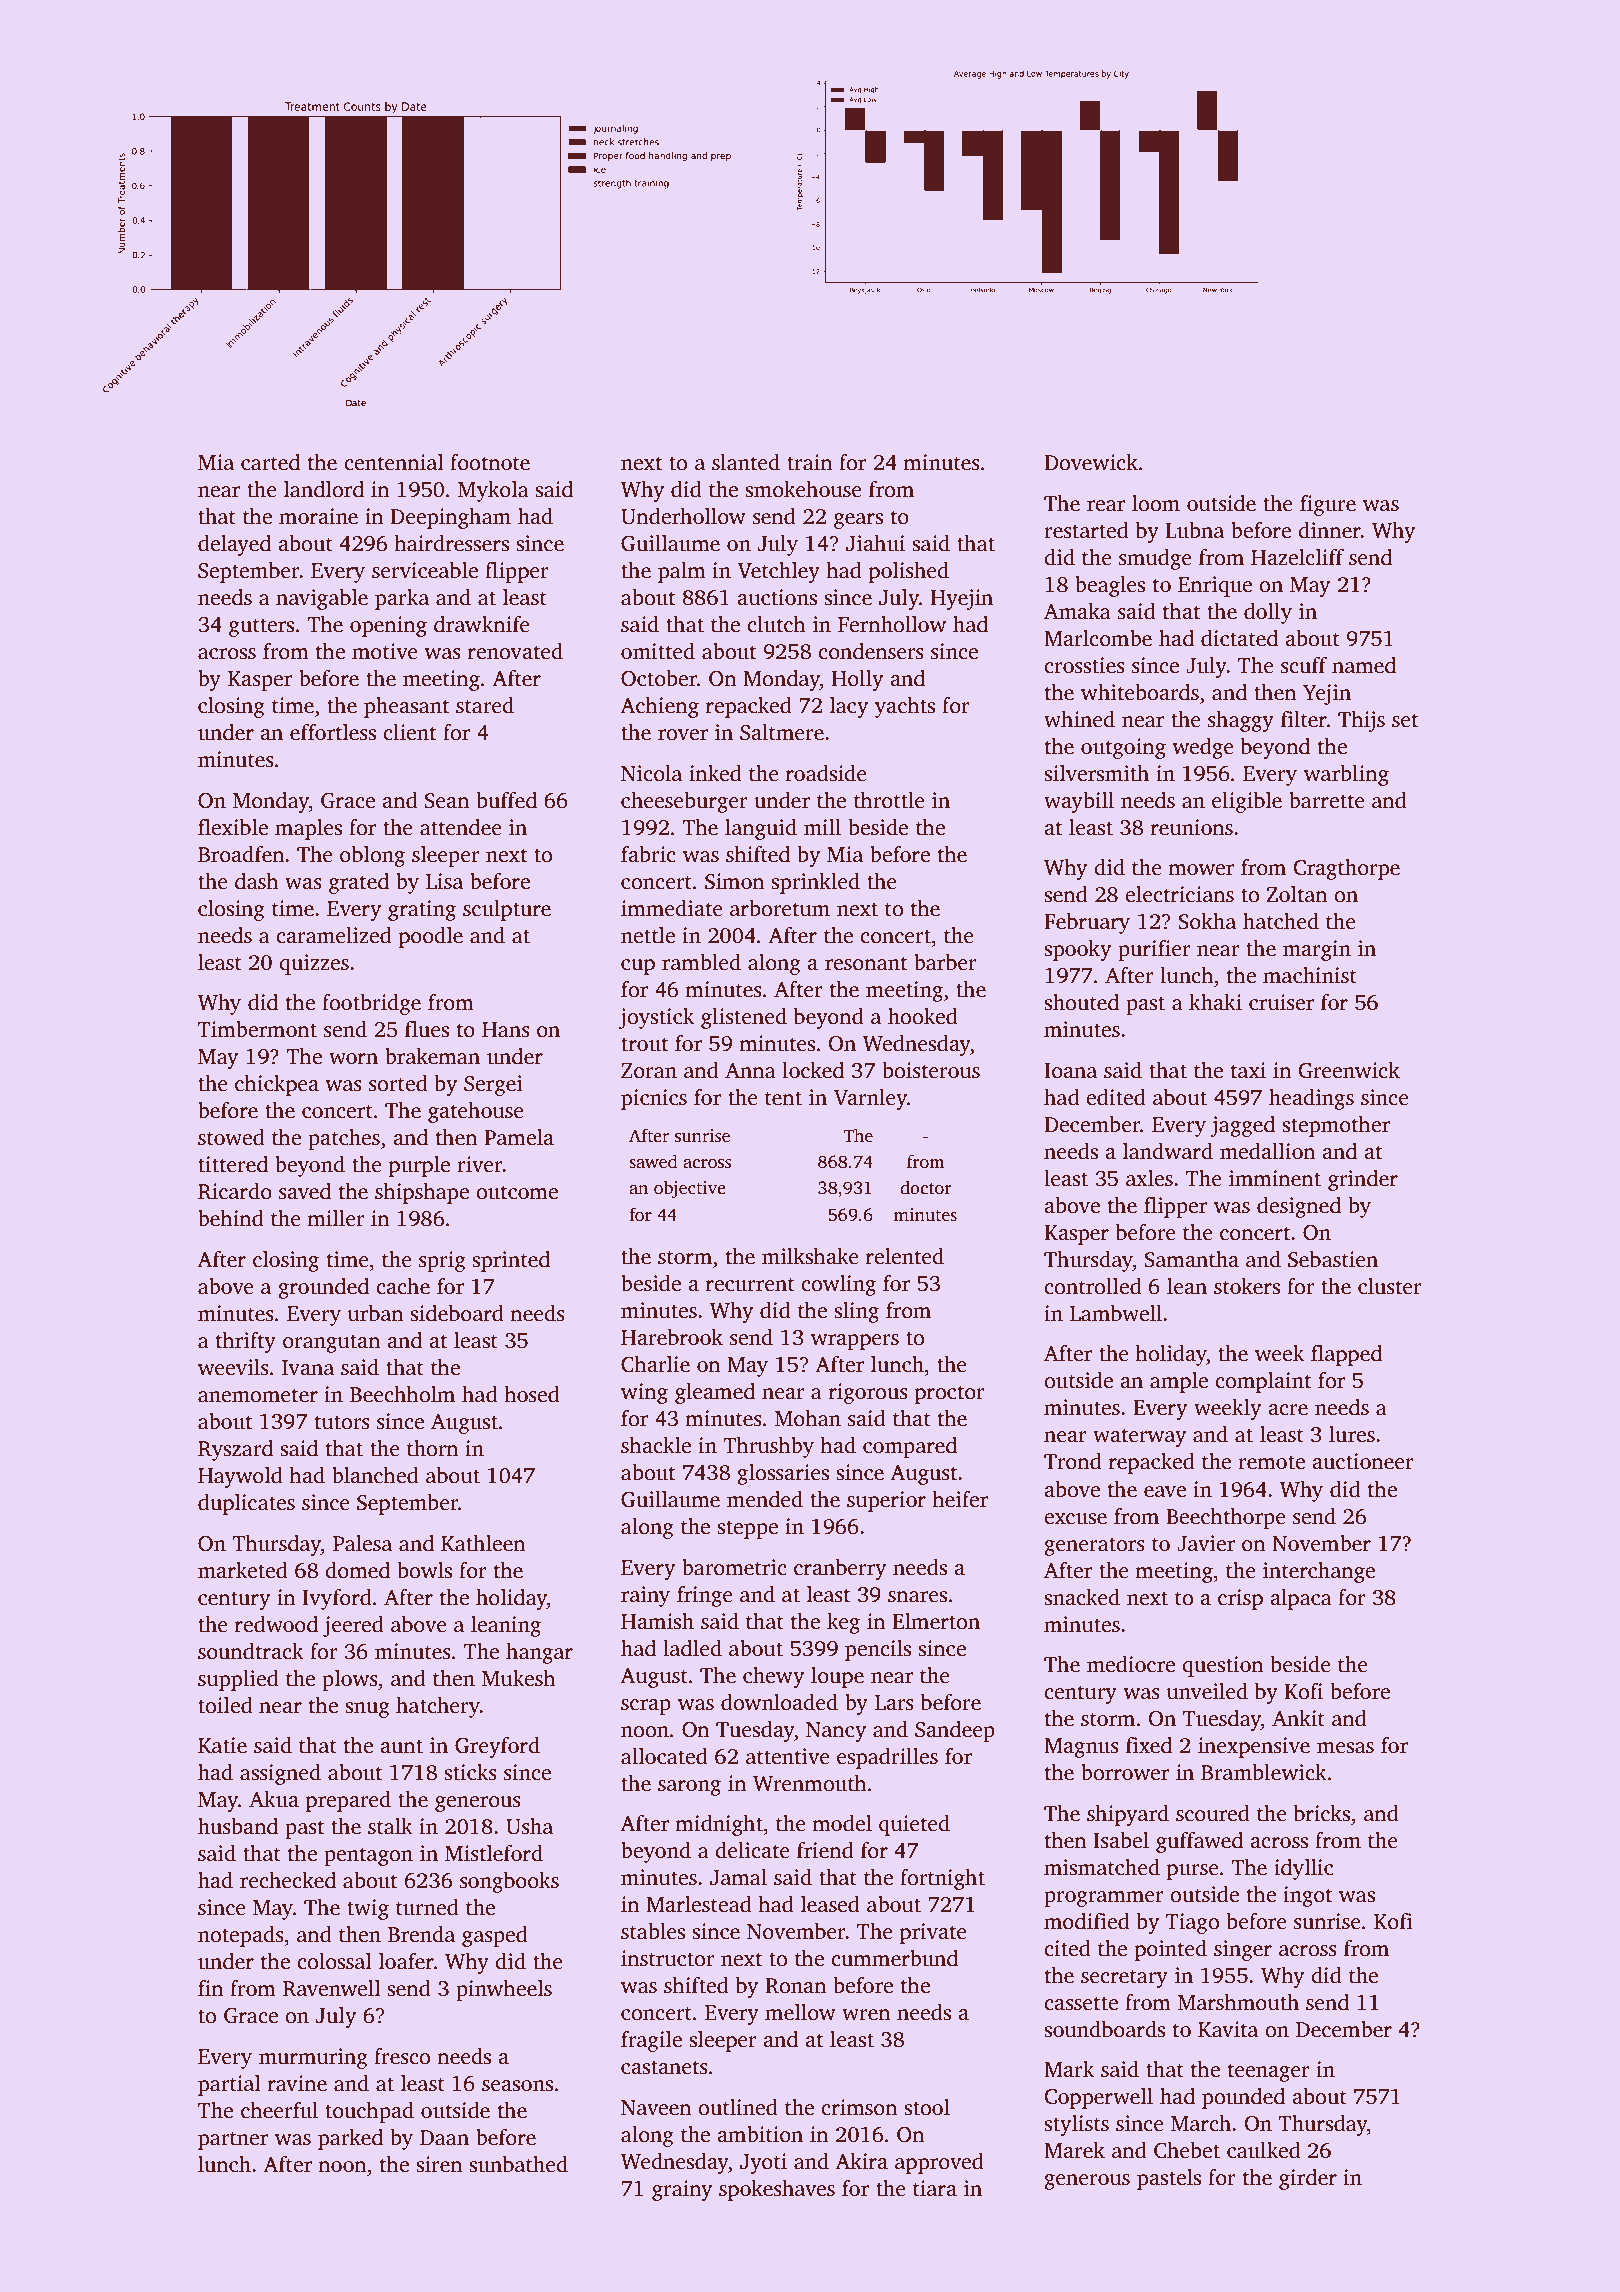 The height and width of the screenshot is (2292, 1620). Describe the element at coordinates (777, 2190) in the screenshot. I see `spokeshaves` at that location.
